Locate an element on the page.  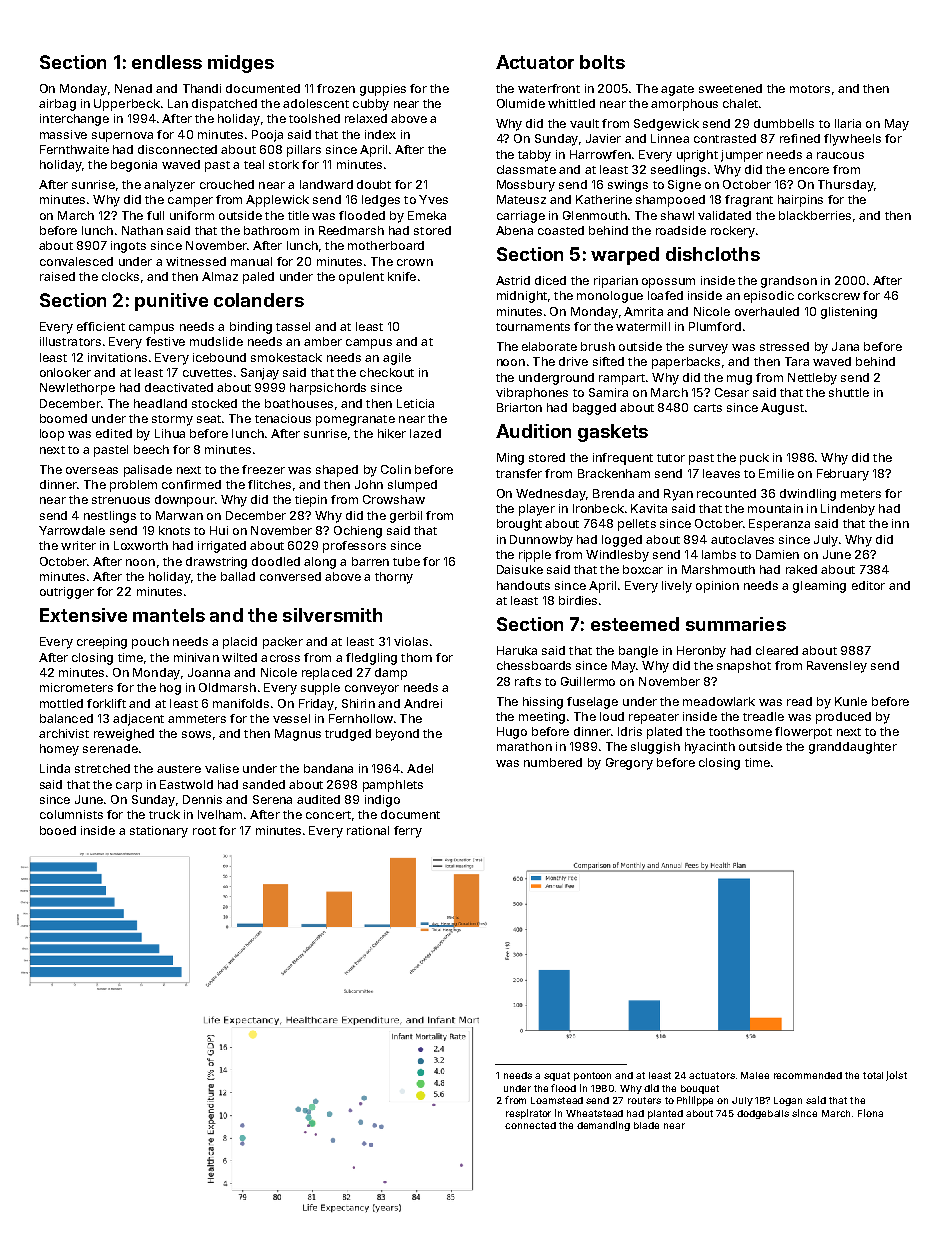
Shirin is located at coordinates (358, 703).
